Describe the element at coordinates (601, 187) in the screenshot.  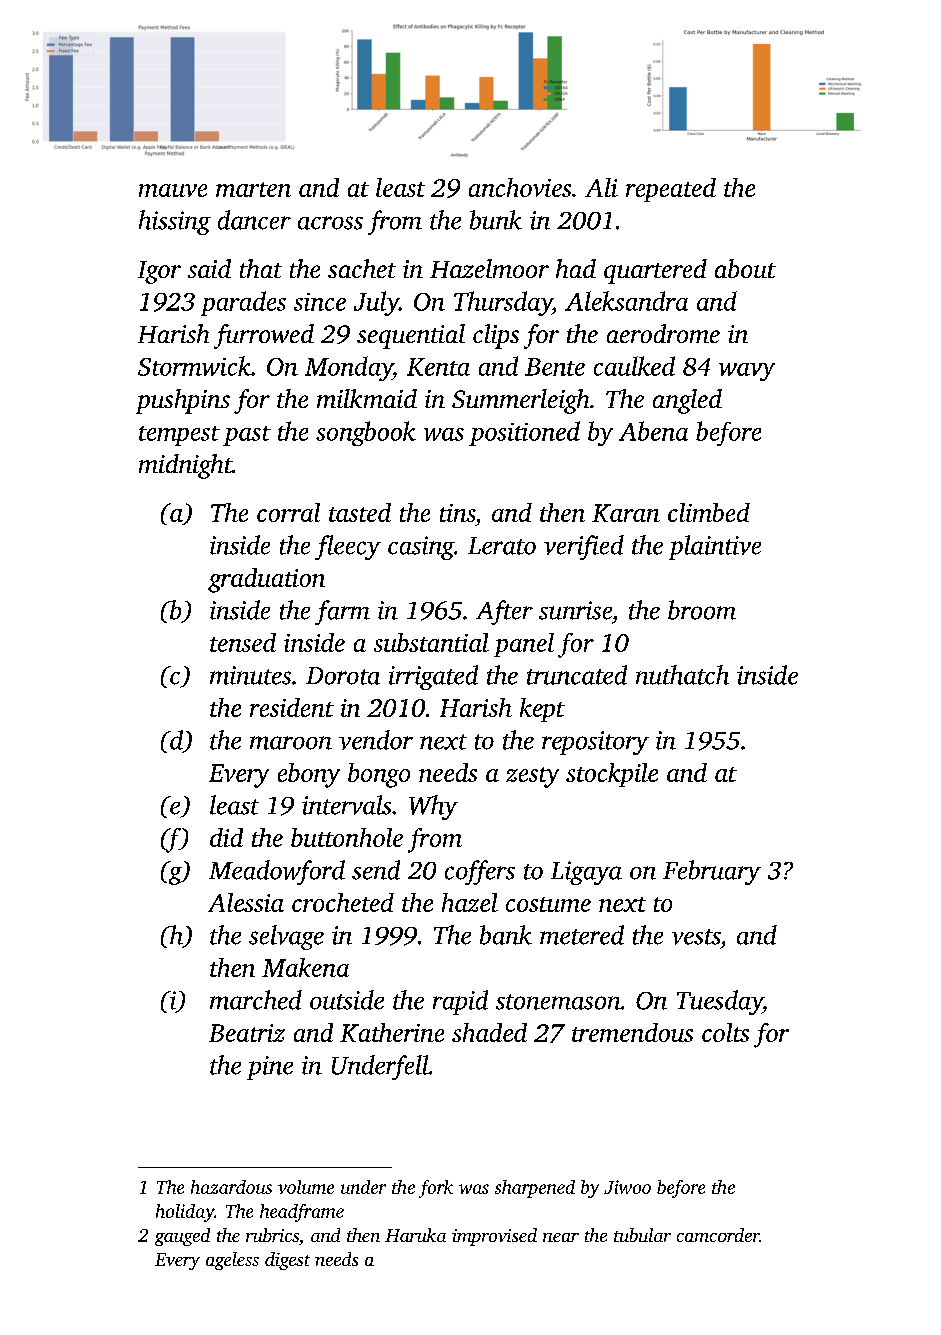
I see `Ali` at that location.
